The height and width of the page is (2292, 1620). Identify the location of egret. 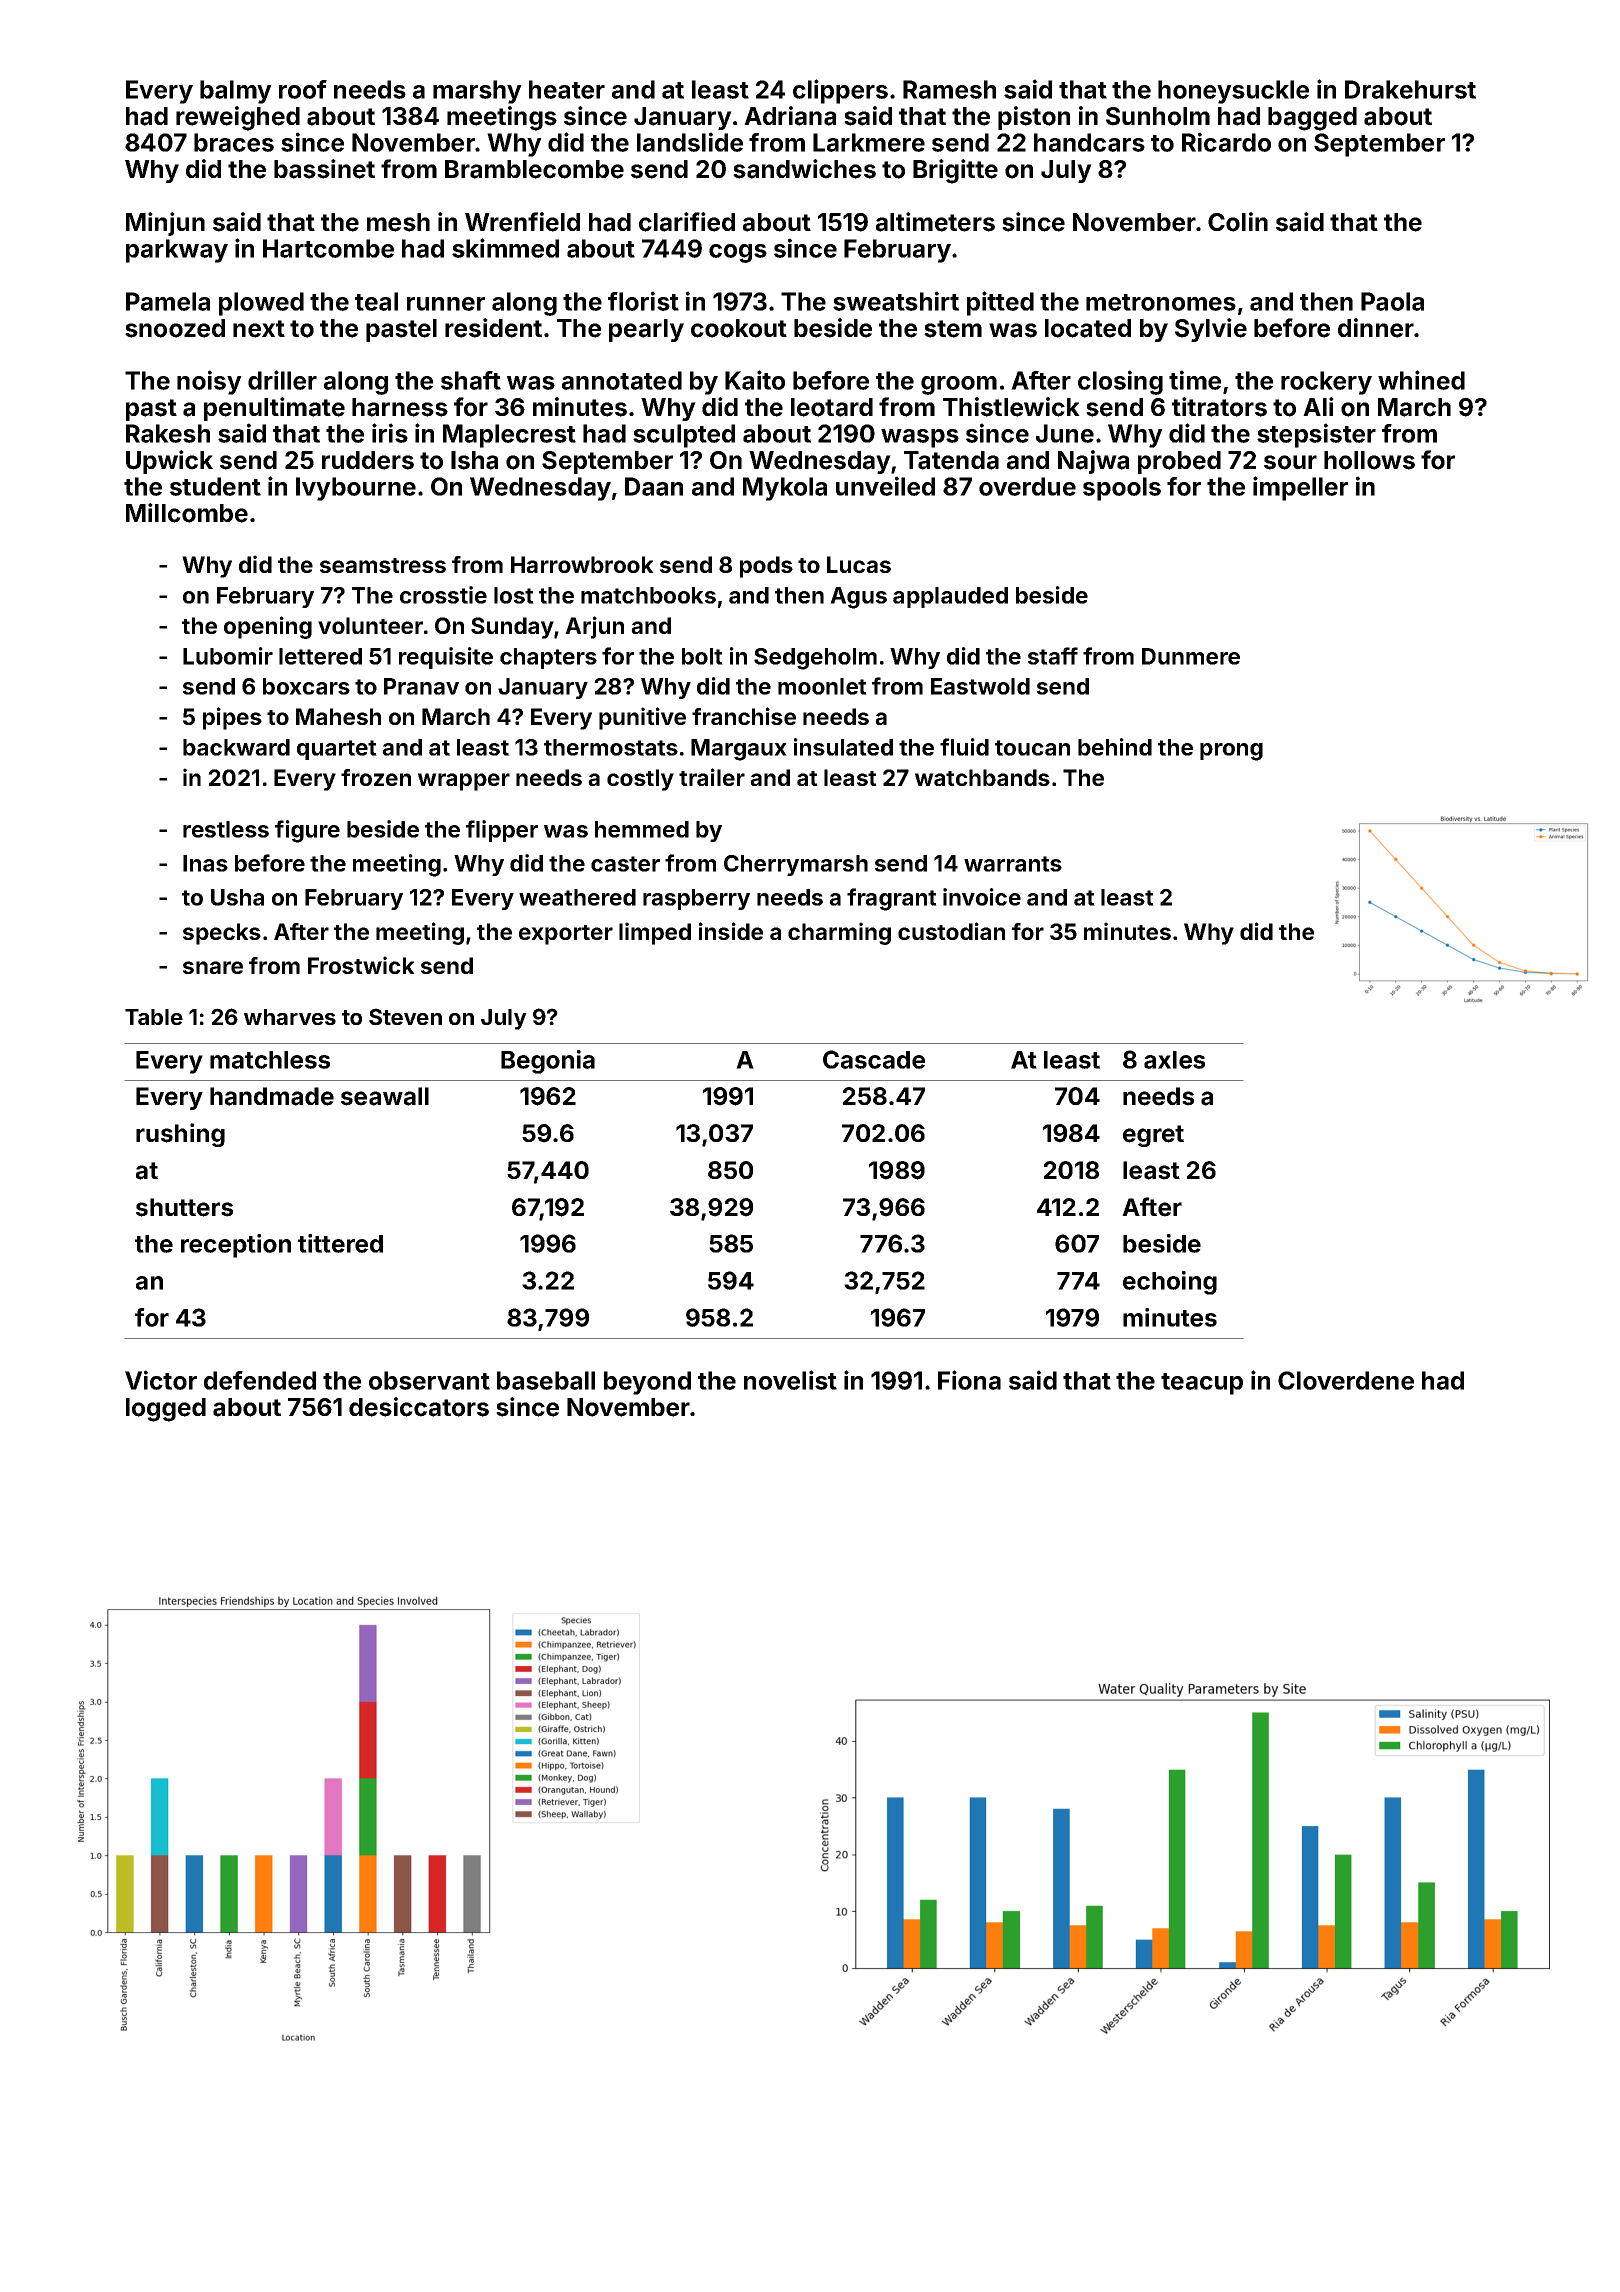
(1153, 1136).
